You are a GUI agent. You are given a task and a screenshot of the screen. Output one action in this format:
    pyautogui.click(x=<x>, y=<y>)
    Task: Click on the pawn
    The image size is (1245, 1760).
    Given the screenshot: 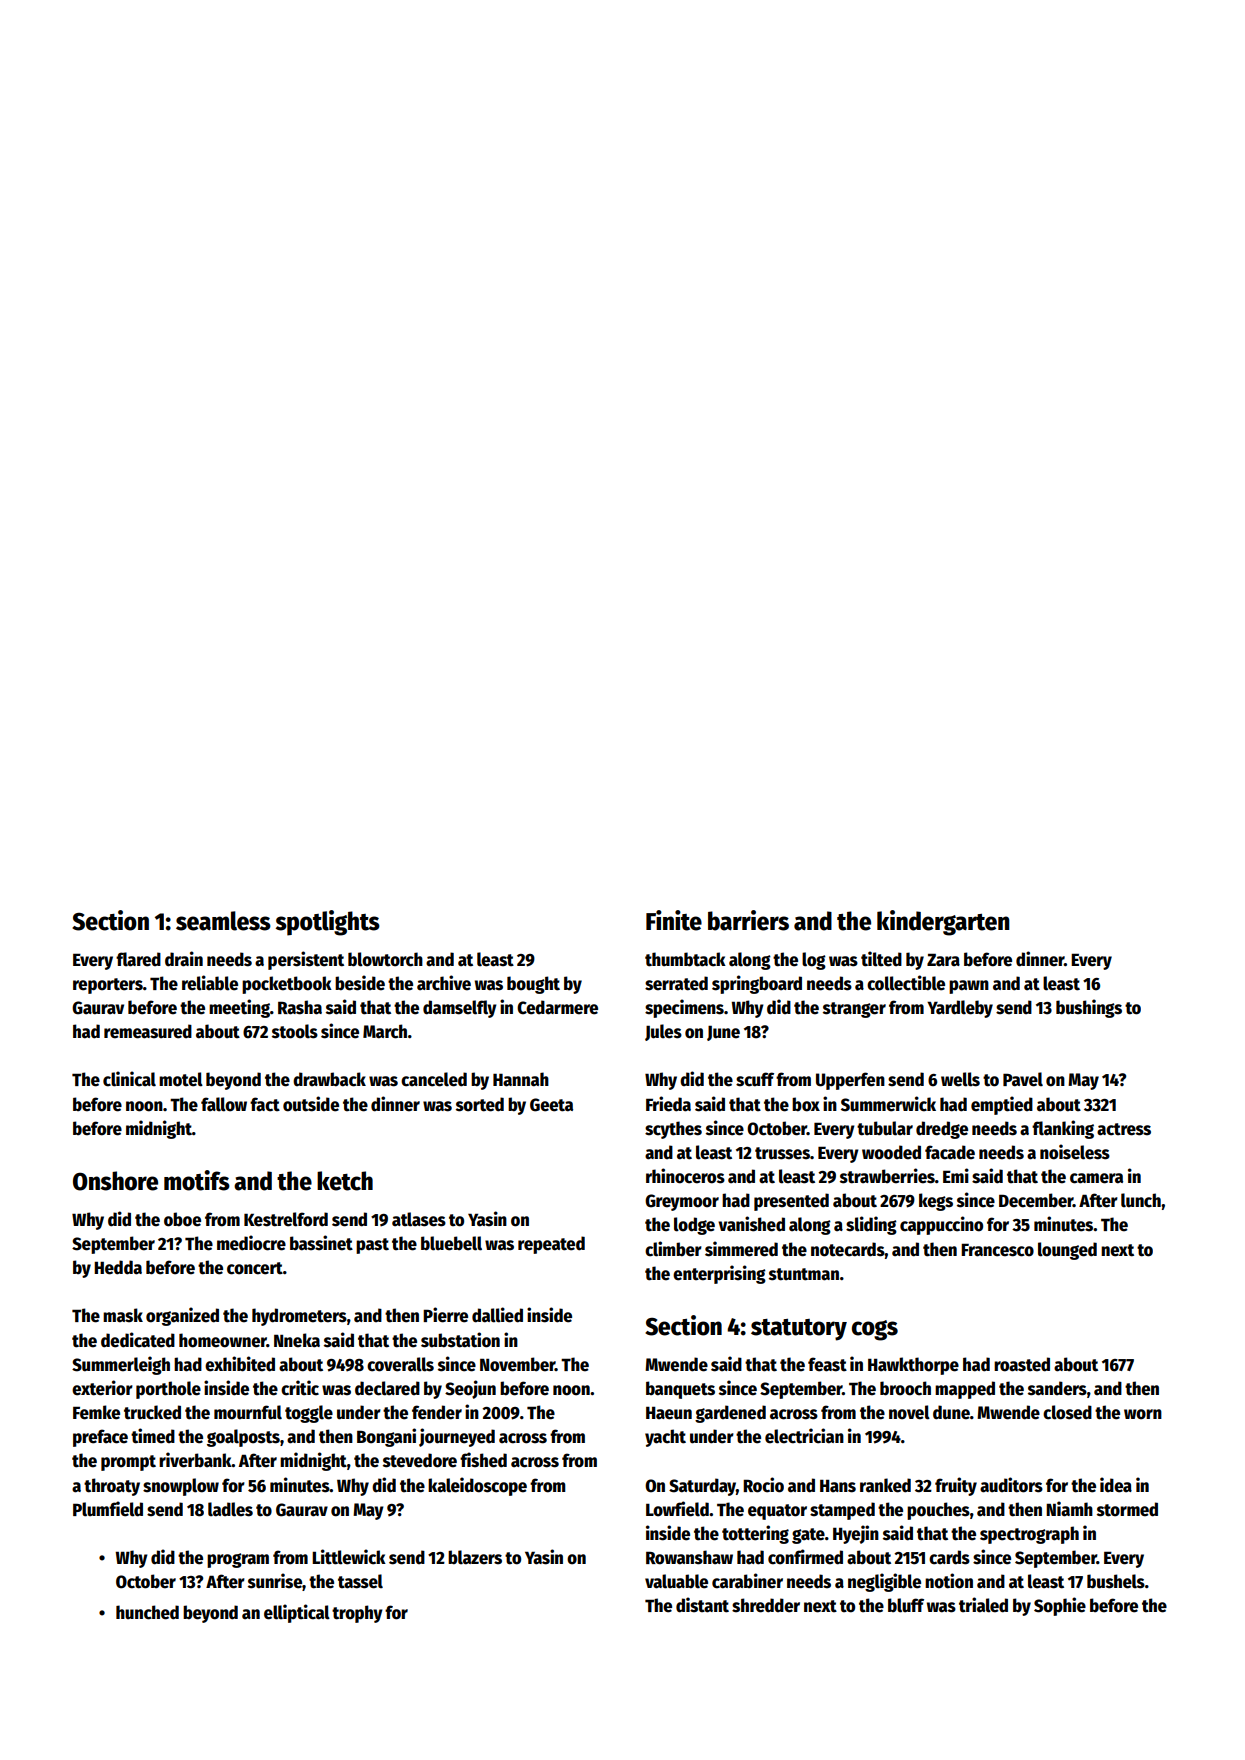 What is the action you would take?
    pyautogui.click(x=969, y=987)
